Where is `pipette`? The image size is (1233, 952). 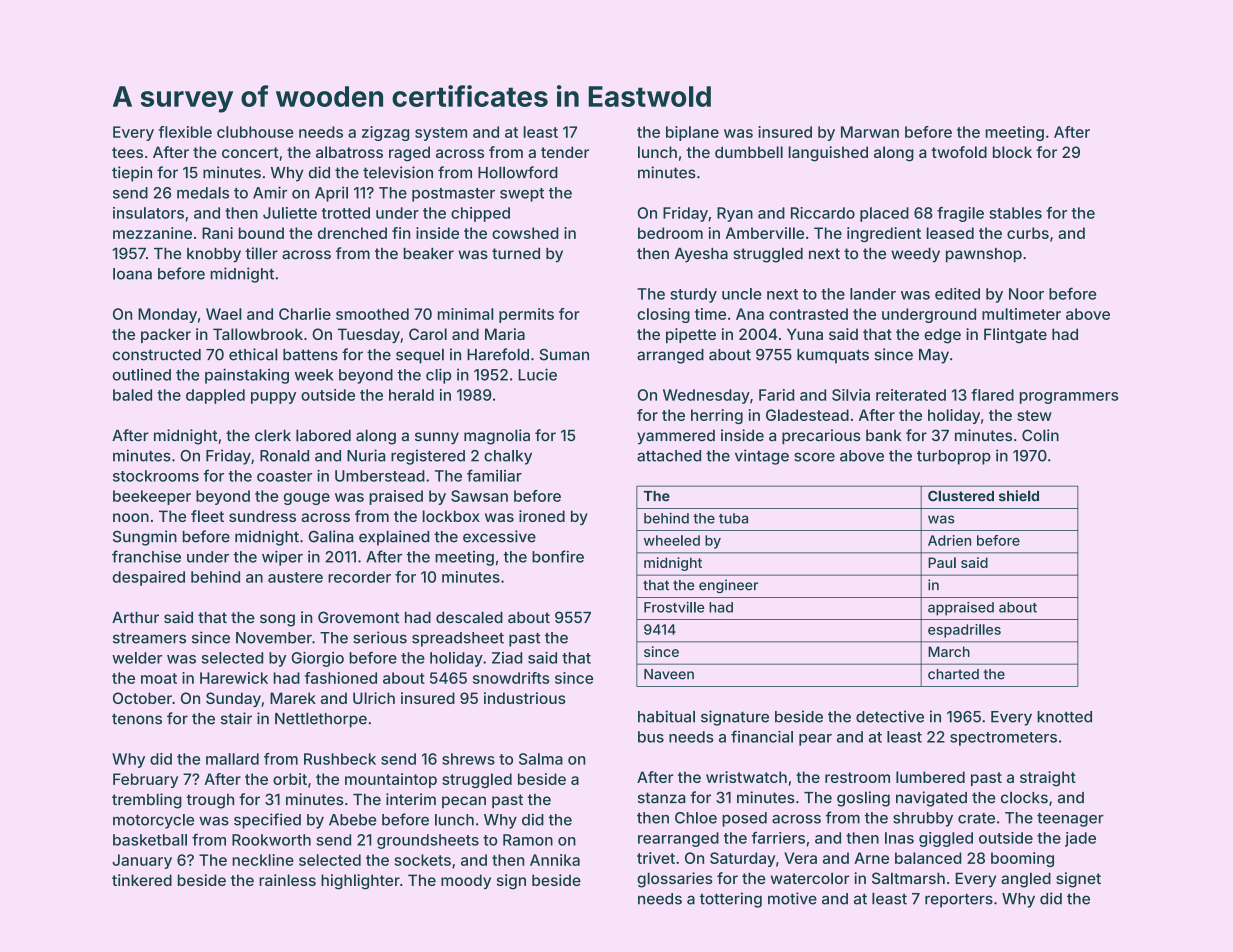 pipette is located at coordinates (691, 335).
